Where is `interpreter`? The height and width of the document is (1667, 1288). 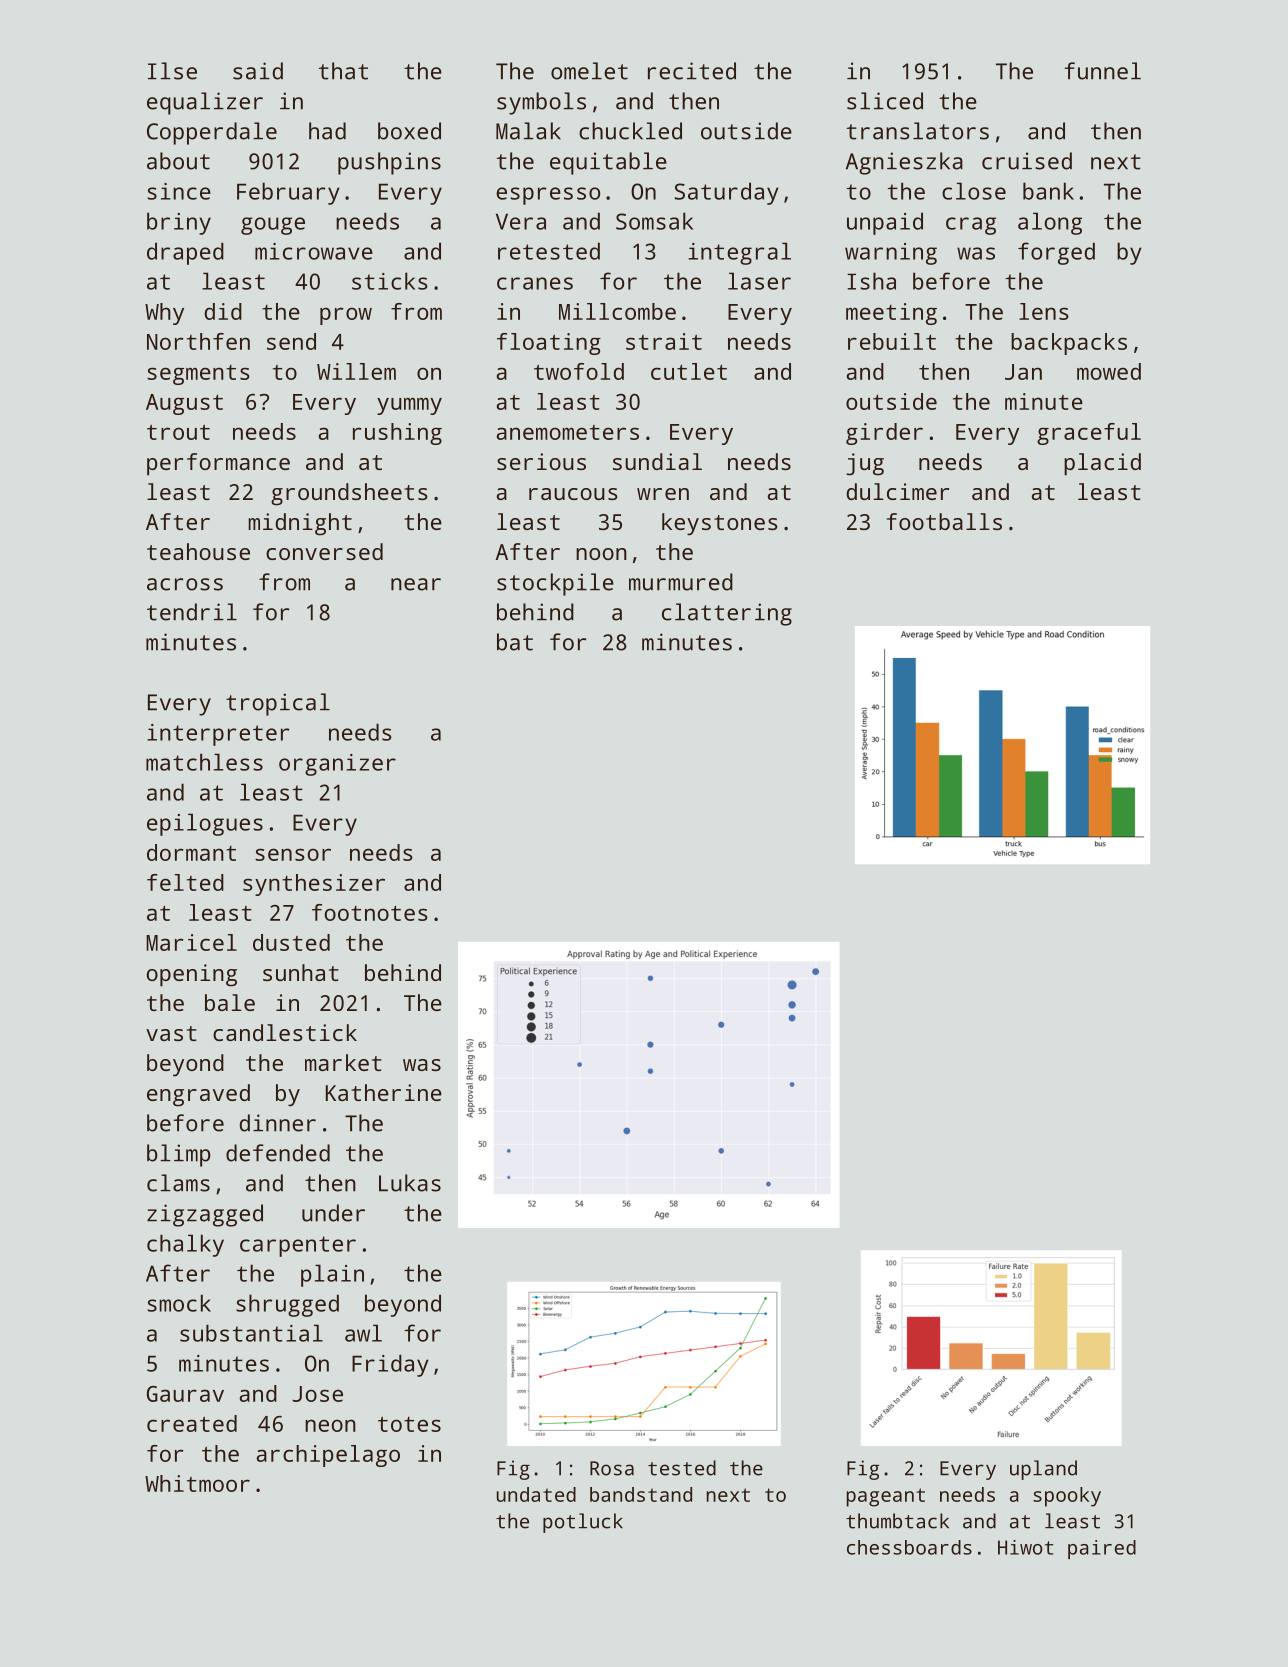
interpreter is located at coordinates (218, 735).
